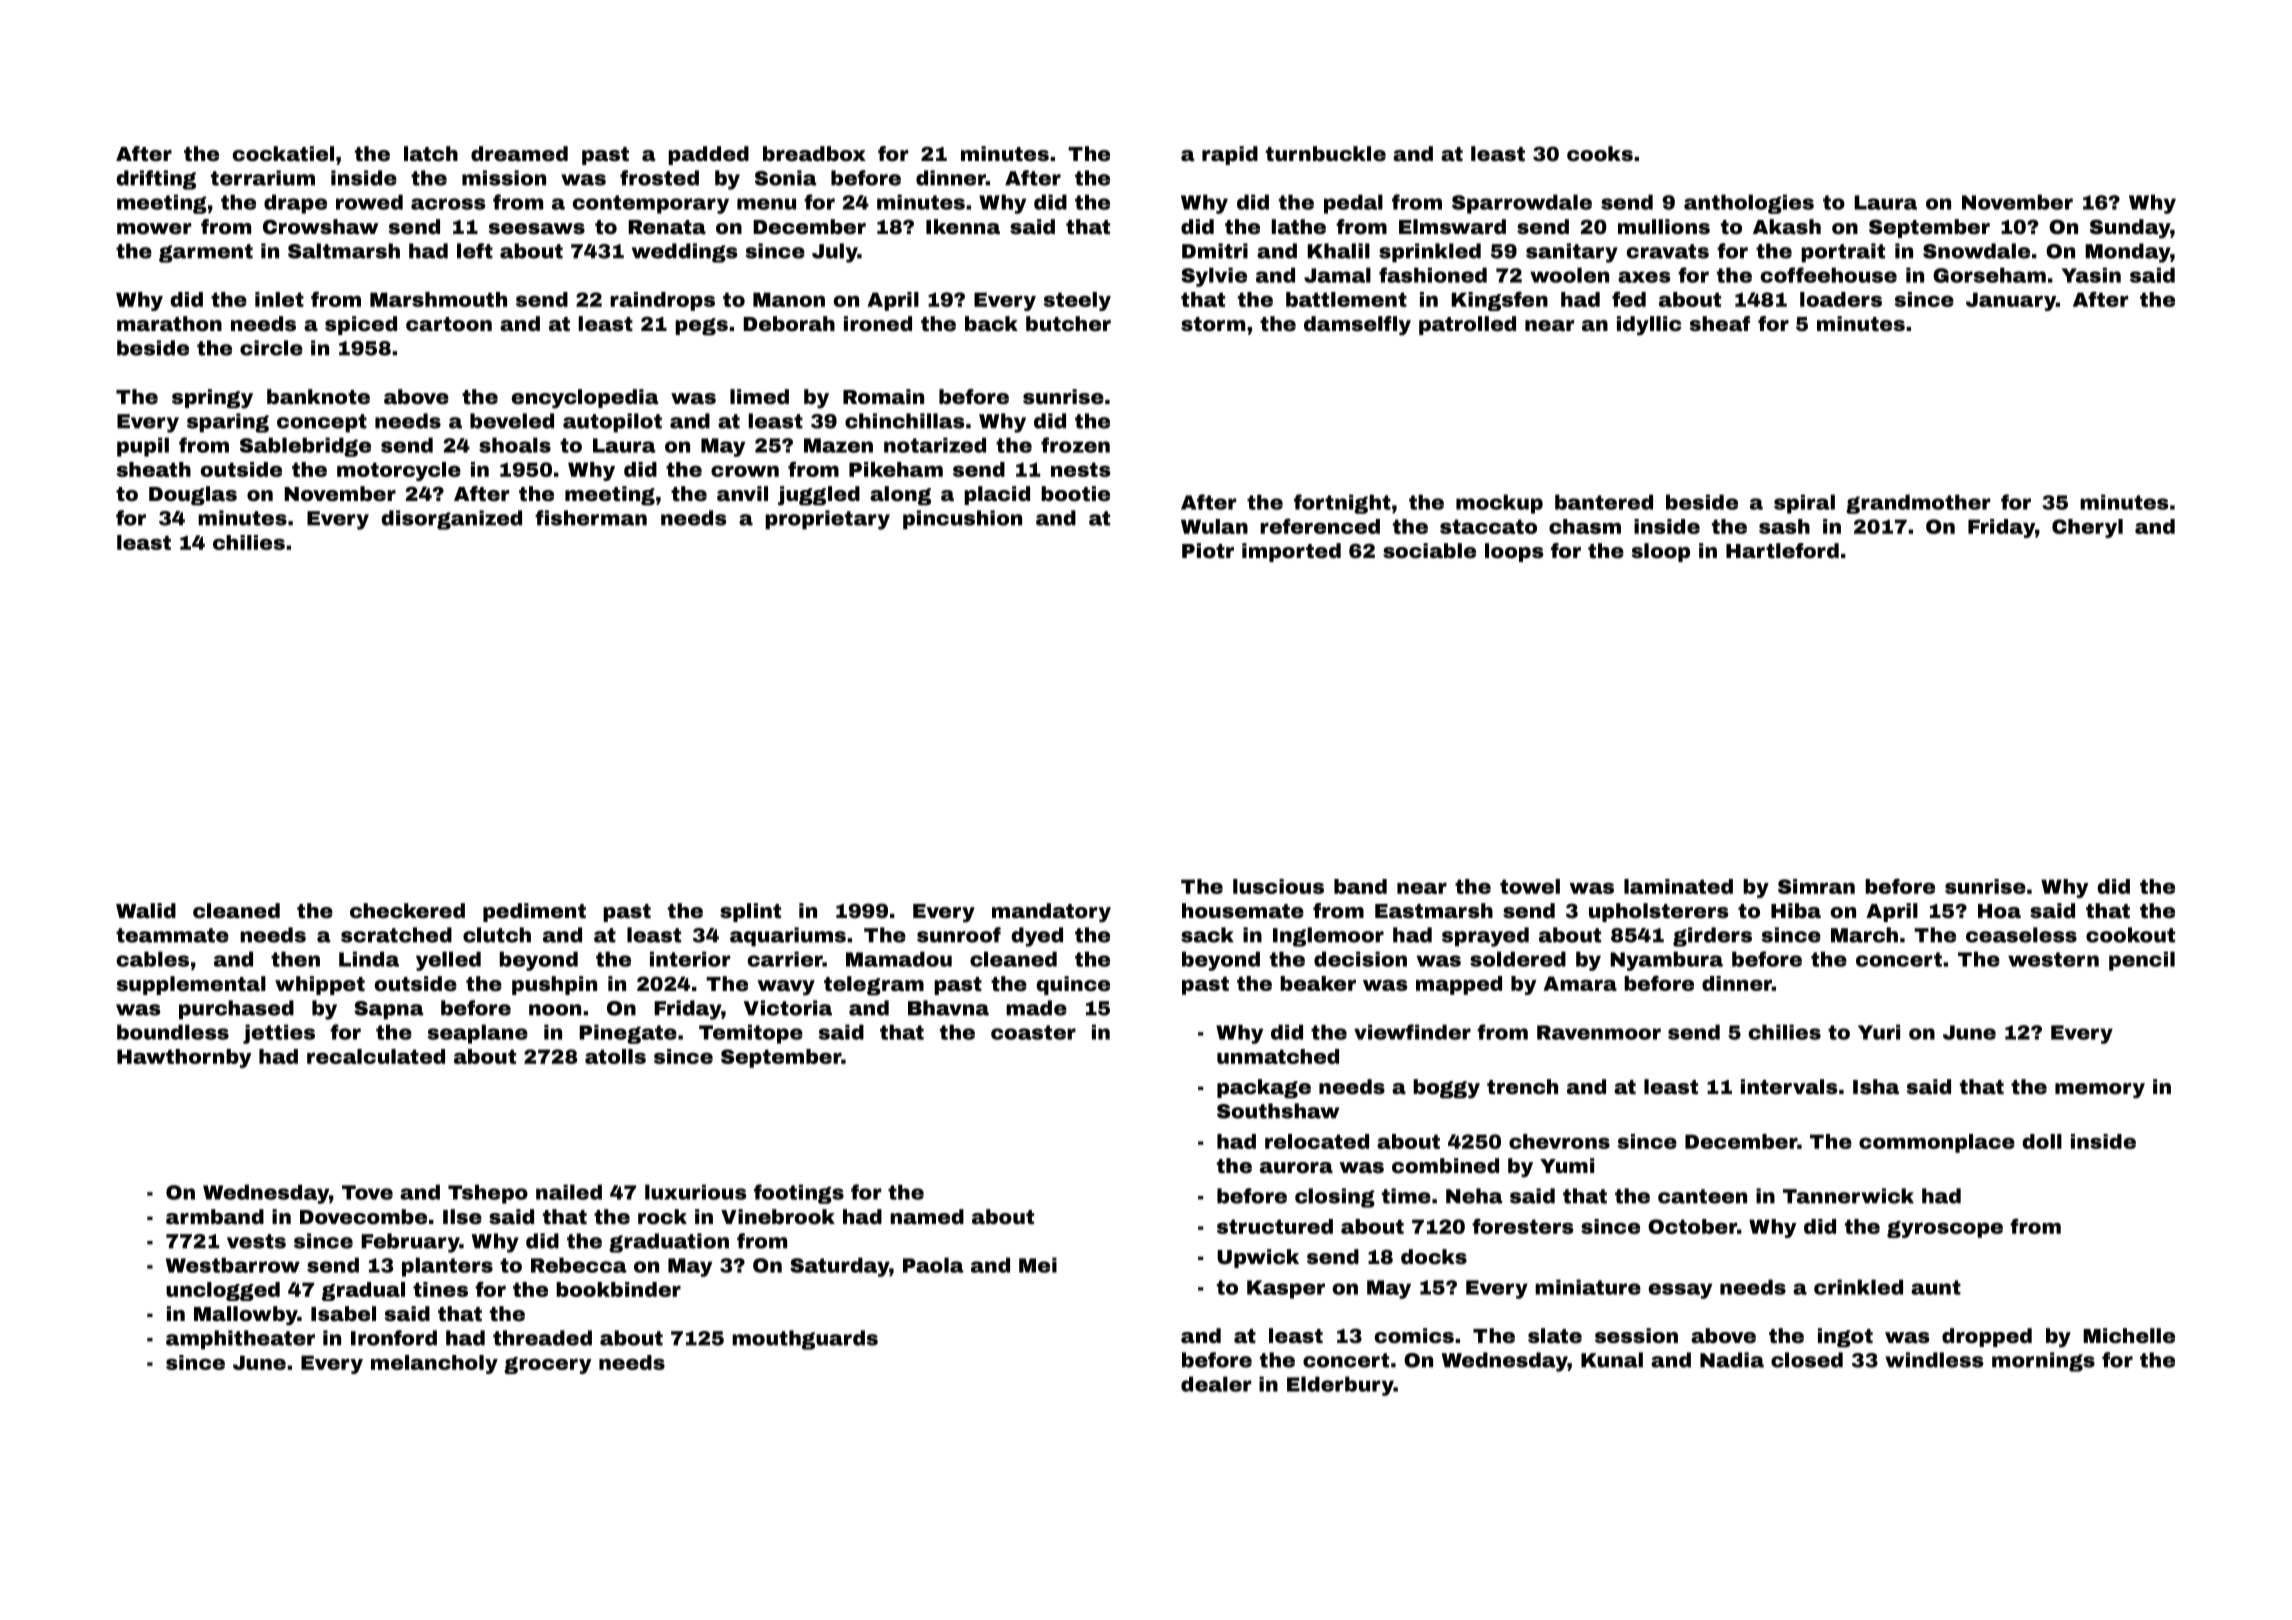 The height and width of the screenshot is (1620, 2292). Describe the element at coordinates (519, 153) in the screenshot. I see `dreamed` at that location.
